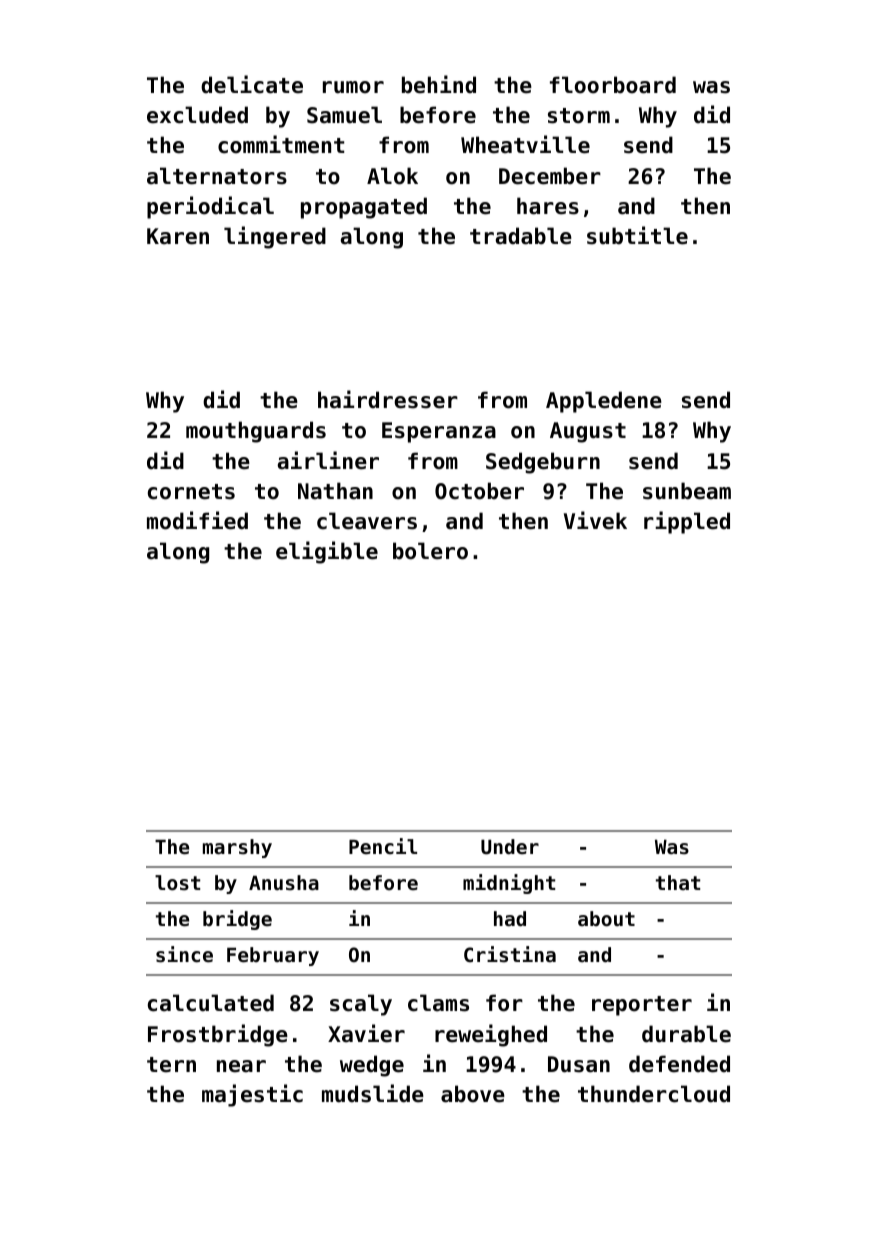  I want to click on midnight, so click(509, 884).
